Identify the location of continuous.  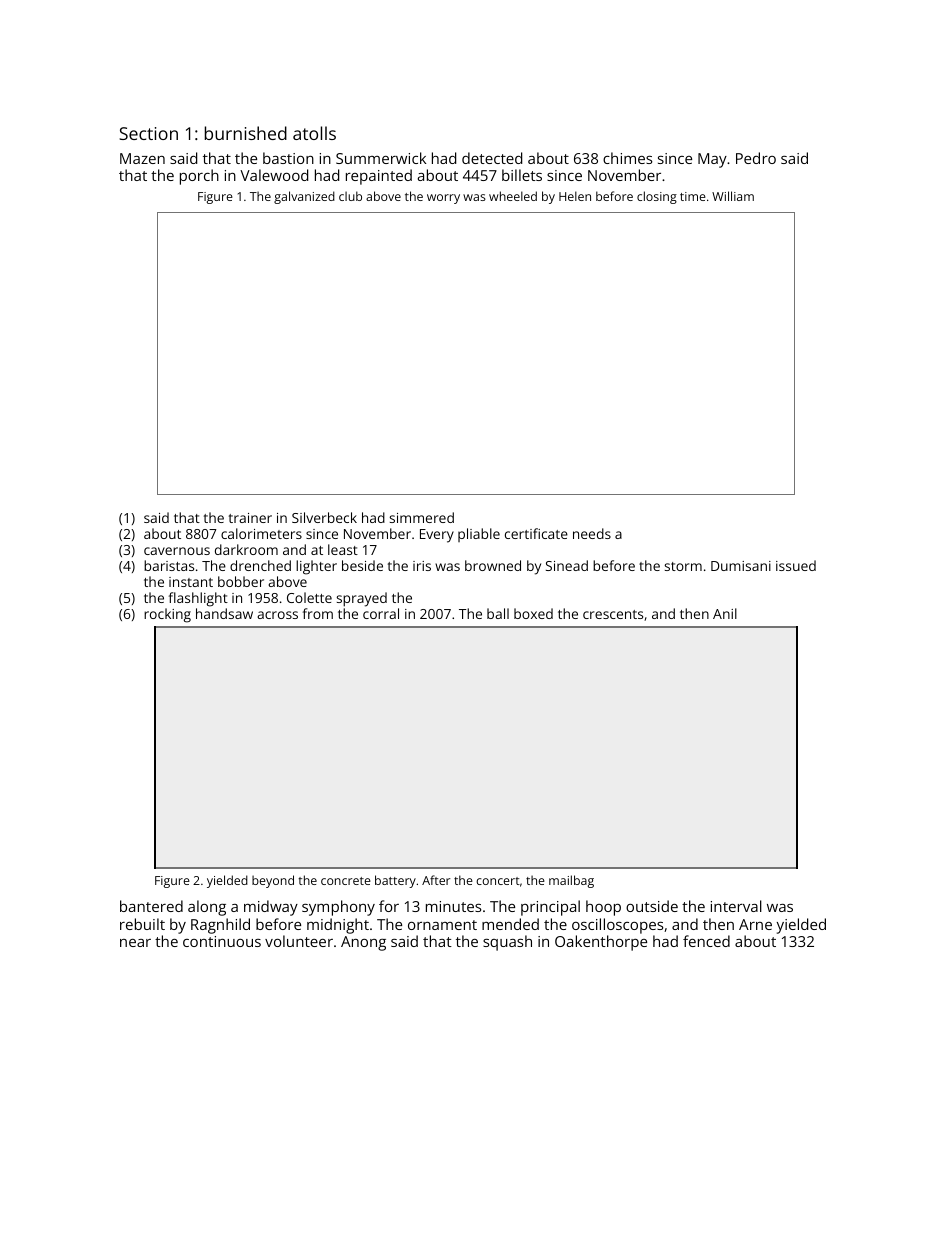
(222, 941).
